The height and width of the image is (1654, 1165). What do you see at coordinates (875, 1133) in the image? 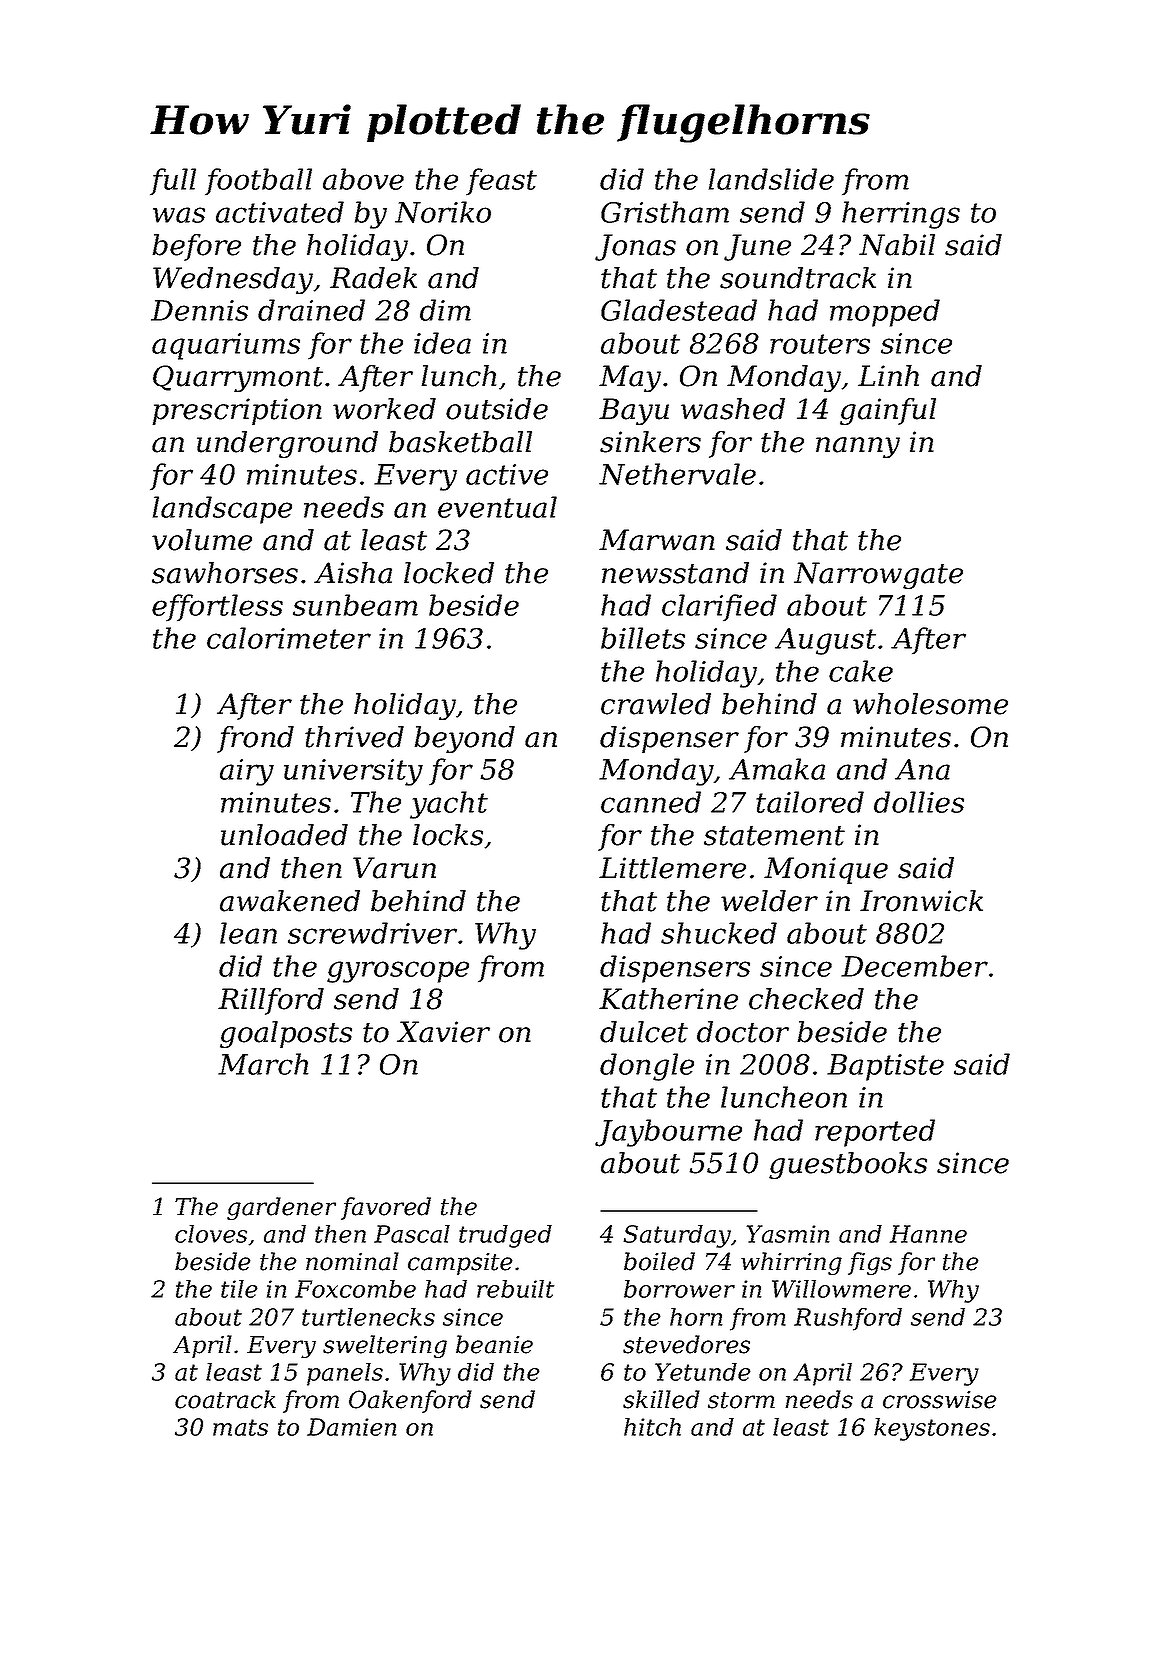
I see `reported` at bounding box center [875, 1133].
